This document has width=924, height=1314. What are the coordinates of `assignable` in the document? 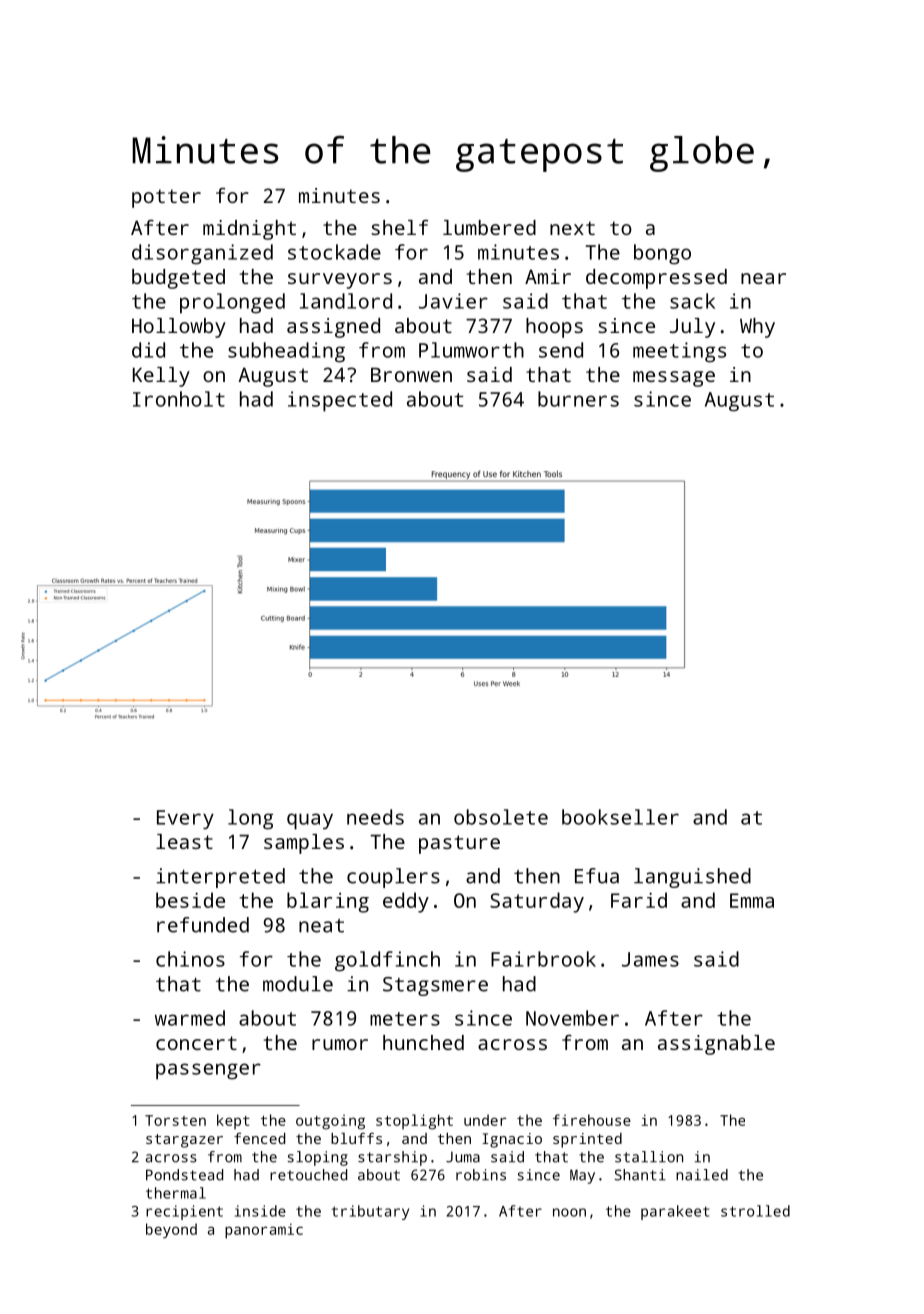 It's located at (716, 1045).
